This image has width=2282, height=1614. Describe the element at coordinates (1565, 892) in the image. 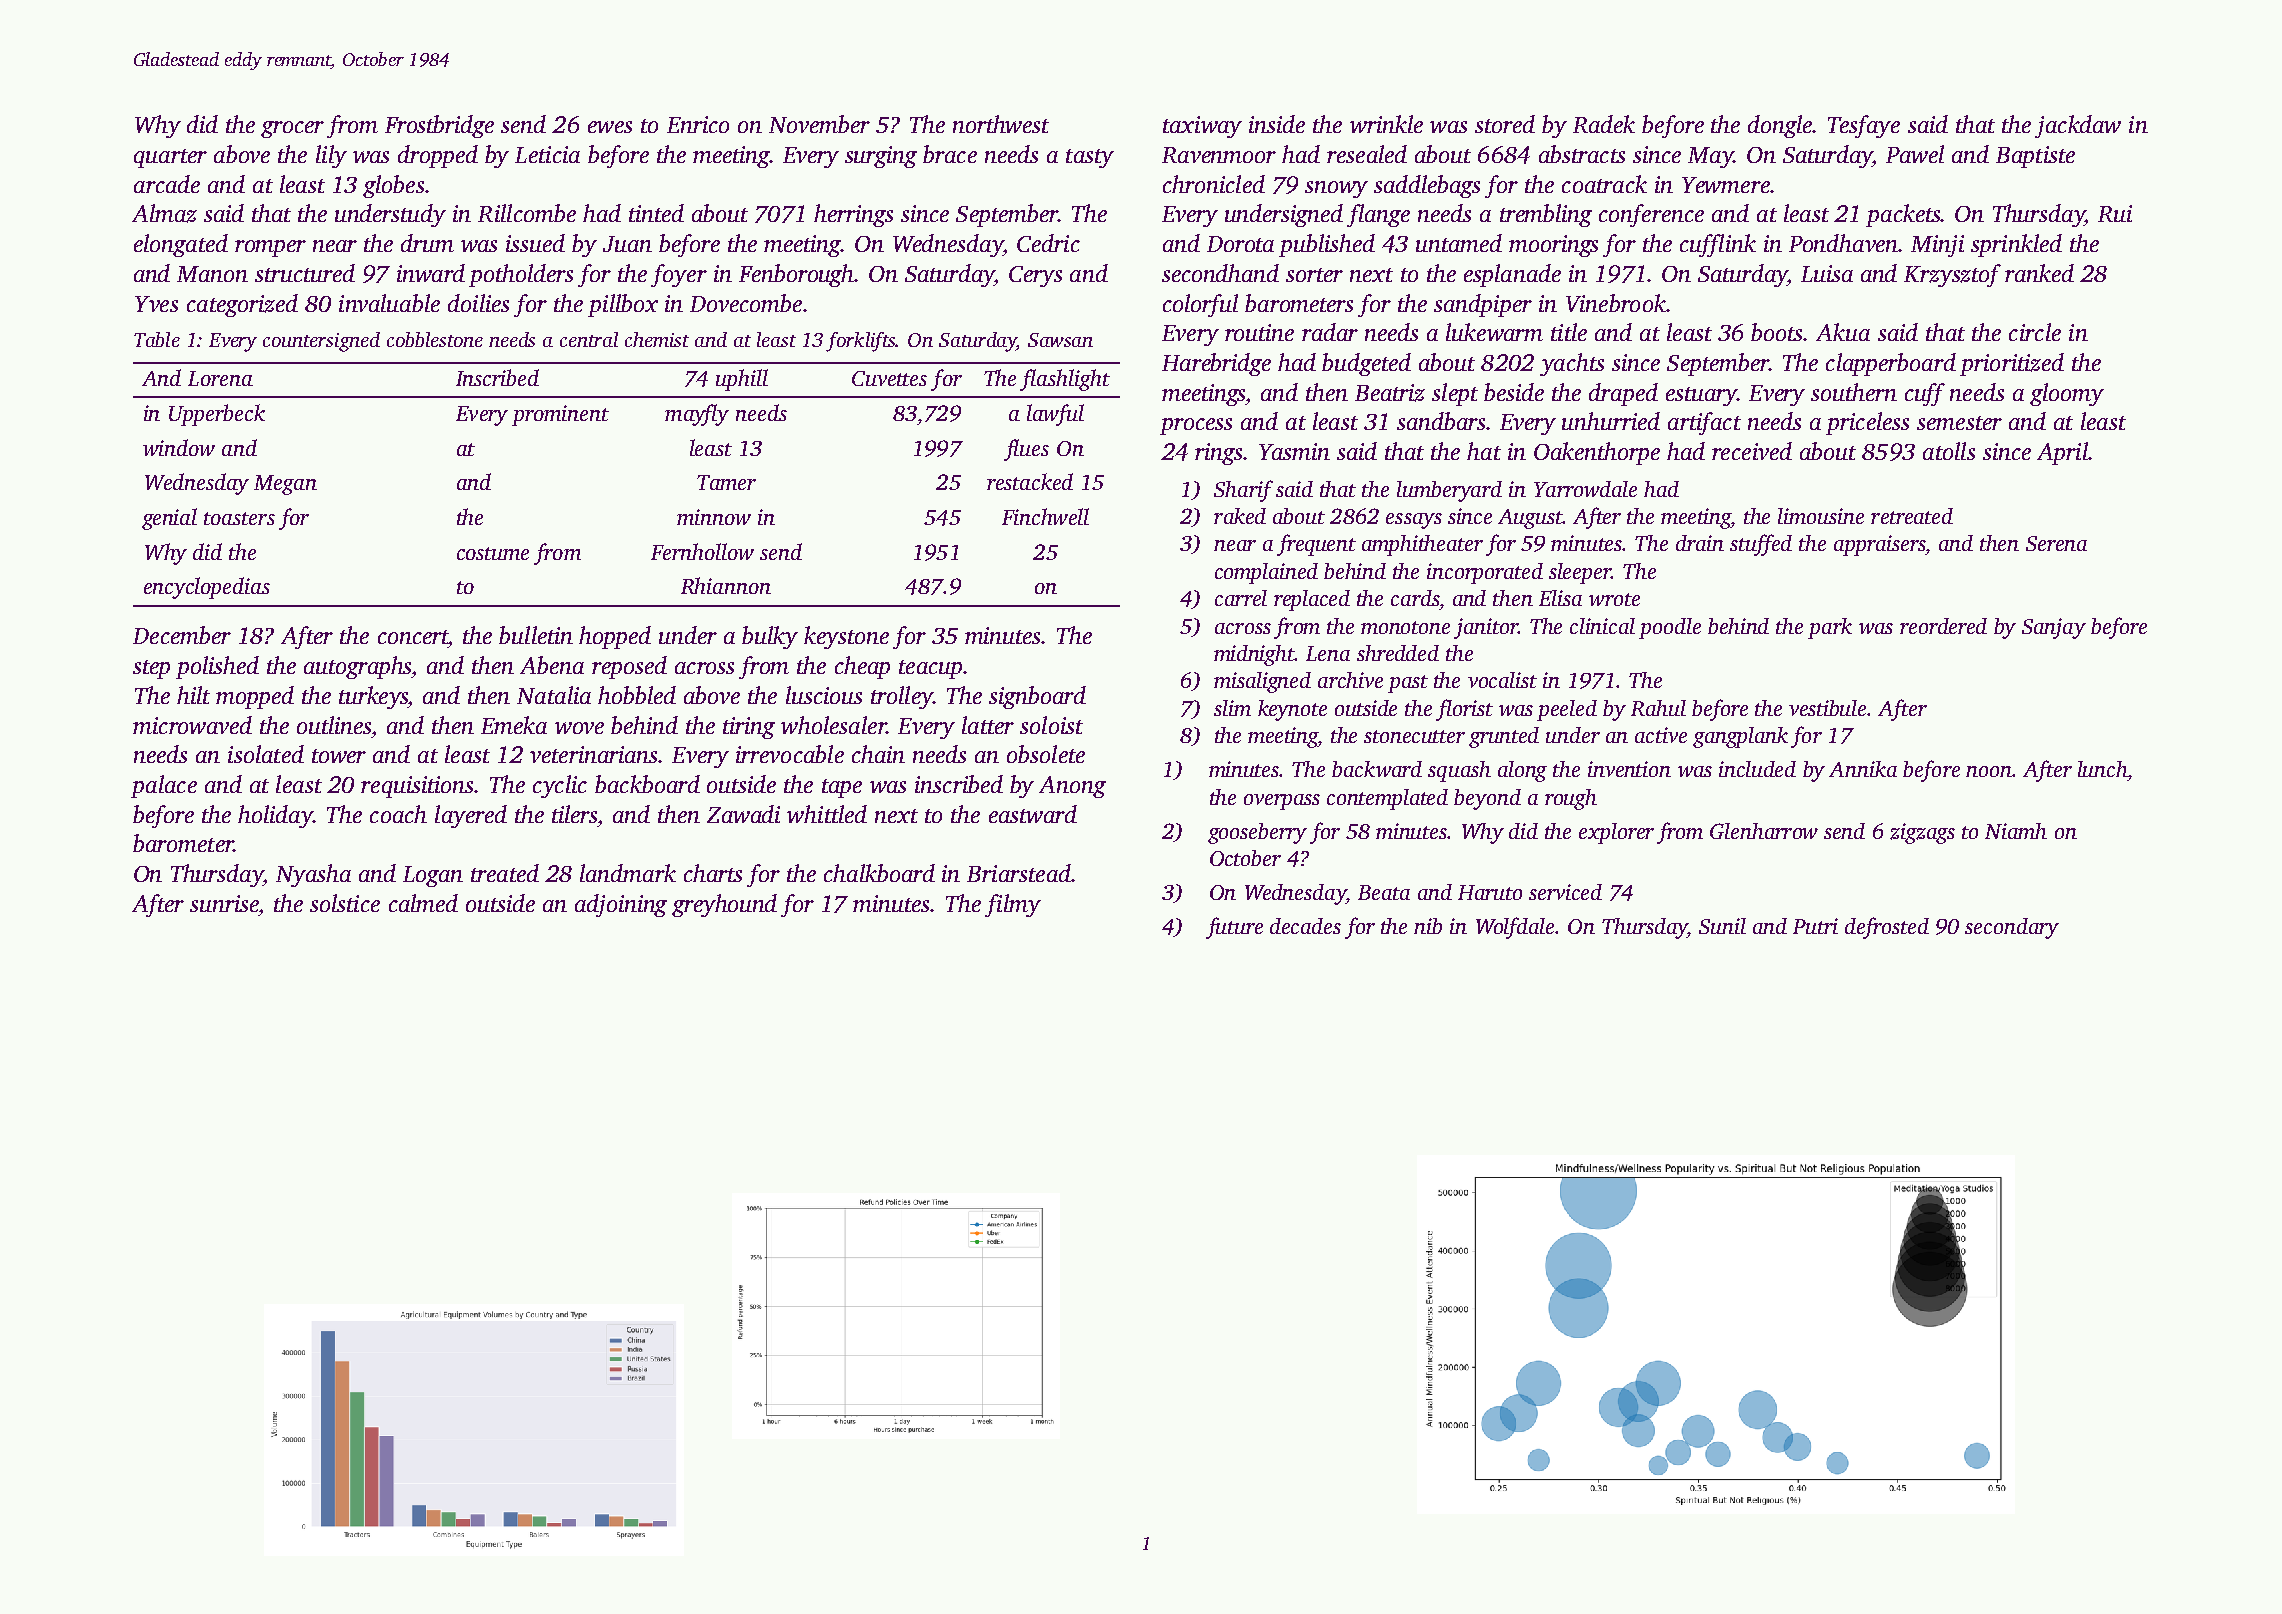

I see `serviced` at that location.
